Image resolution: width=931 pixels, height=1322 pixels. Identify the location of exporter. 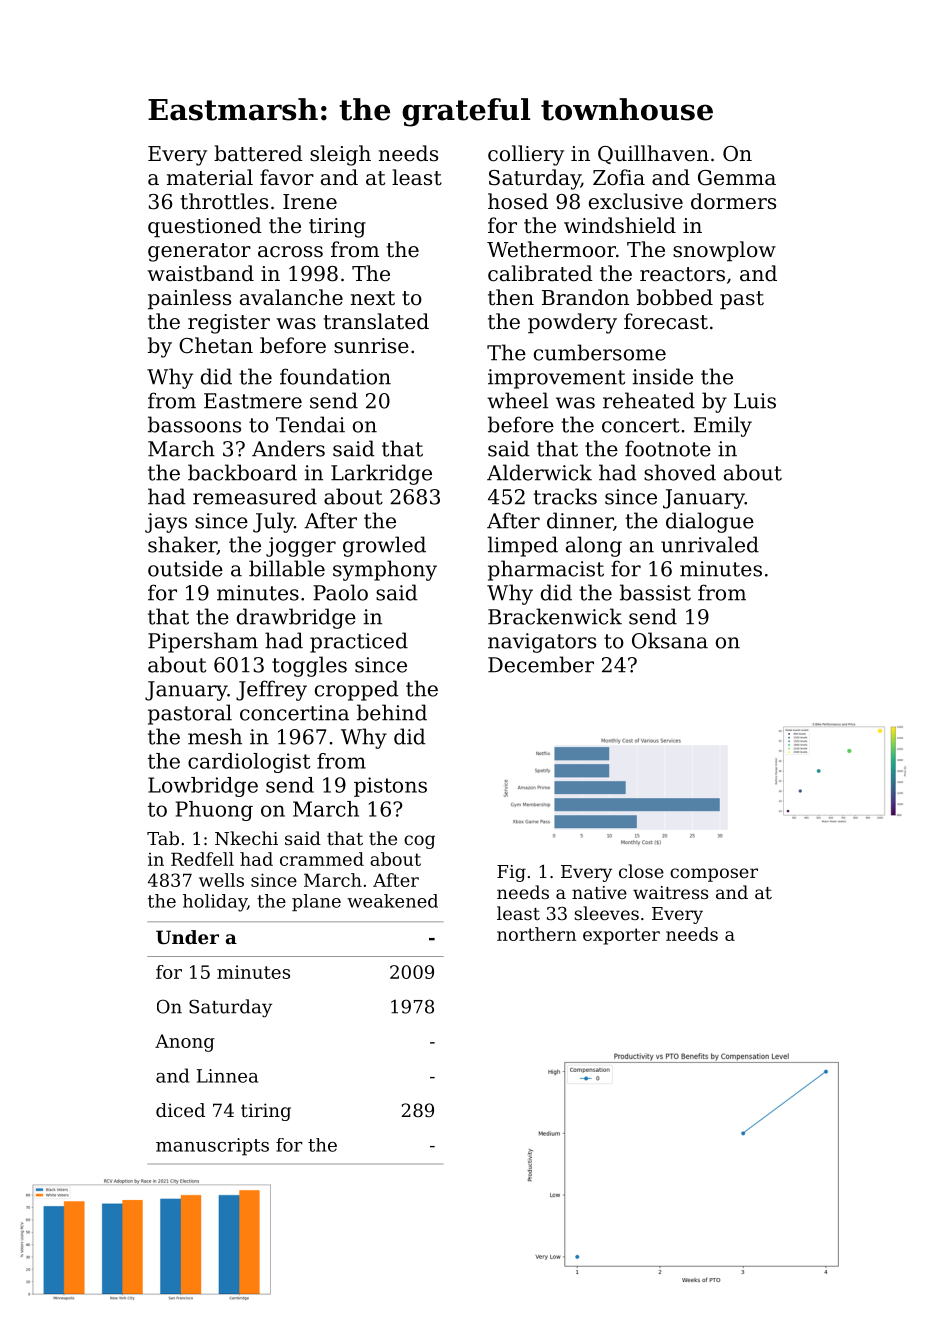
(621, 936).
